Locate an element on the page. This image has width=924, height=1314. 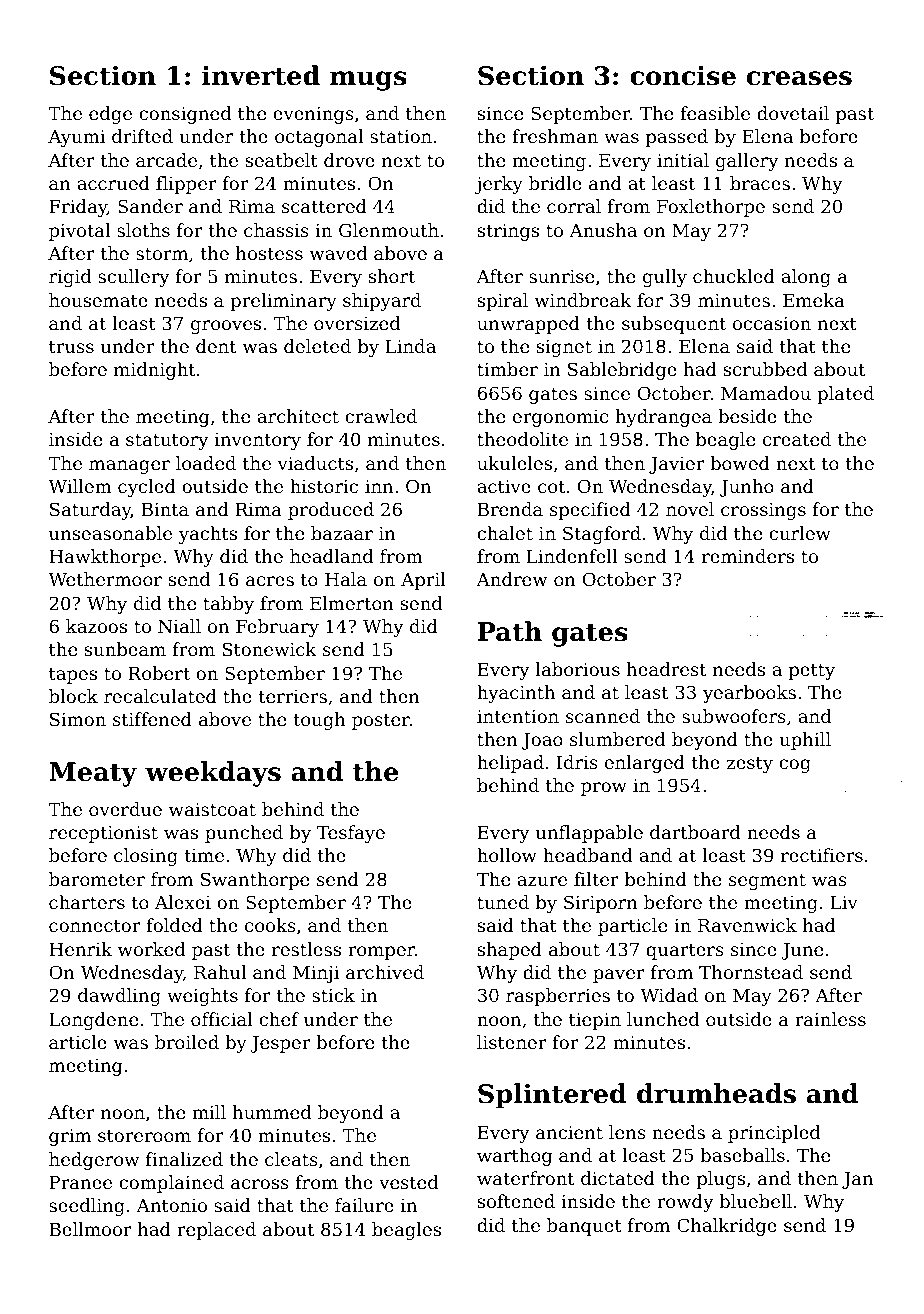
statutory is located at coordinates (167, 441).
